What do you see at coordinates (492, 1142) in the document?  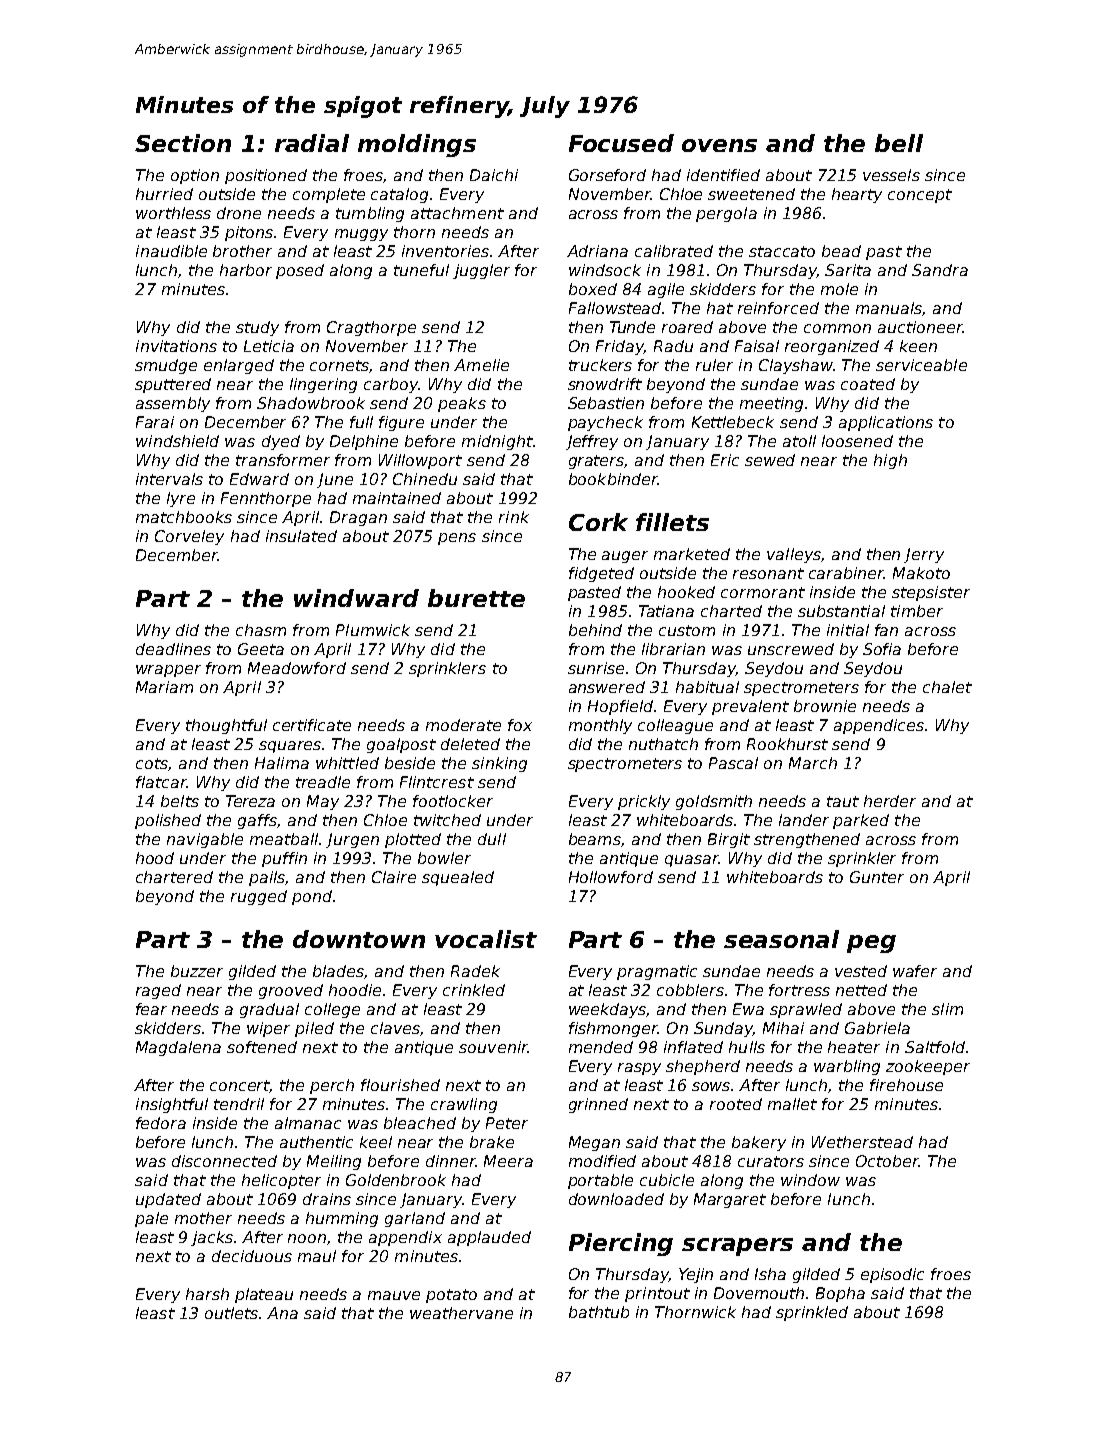 I see `brake` at bounding box center [492, 1142].
